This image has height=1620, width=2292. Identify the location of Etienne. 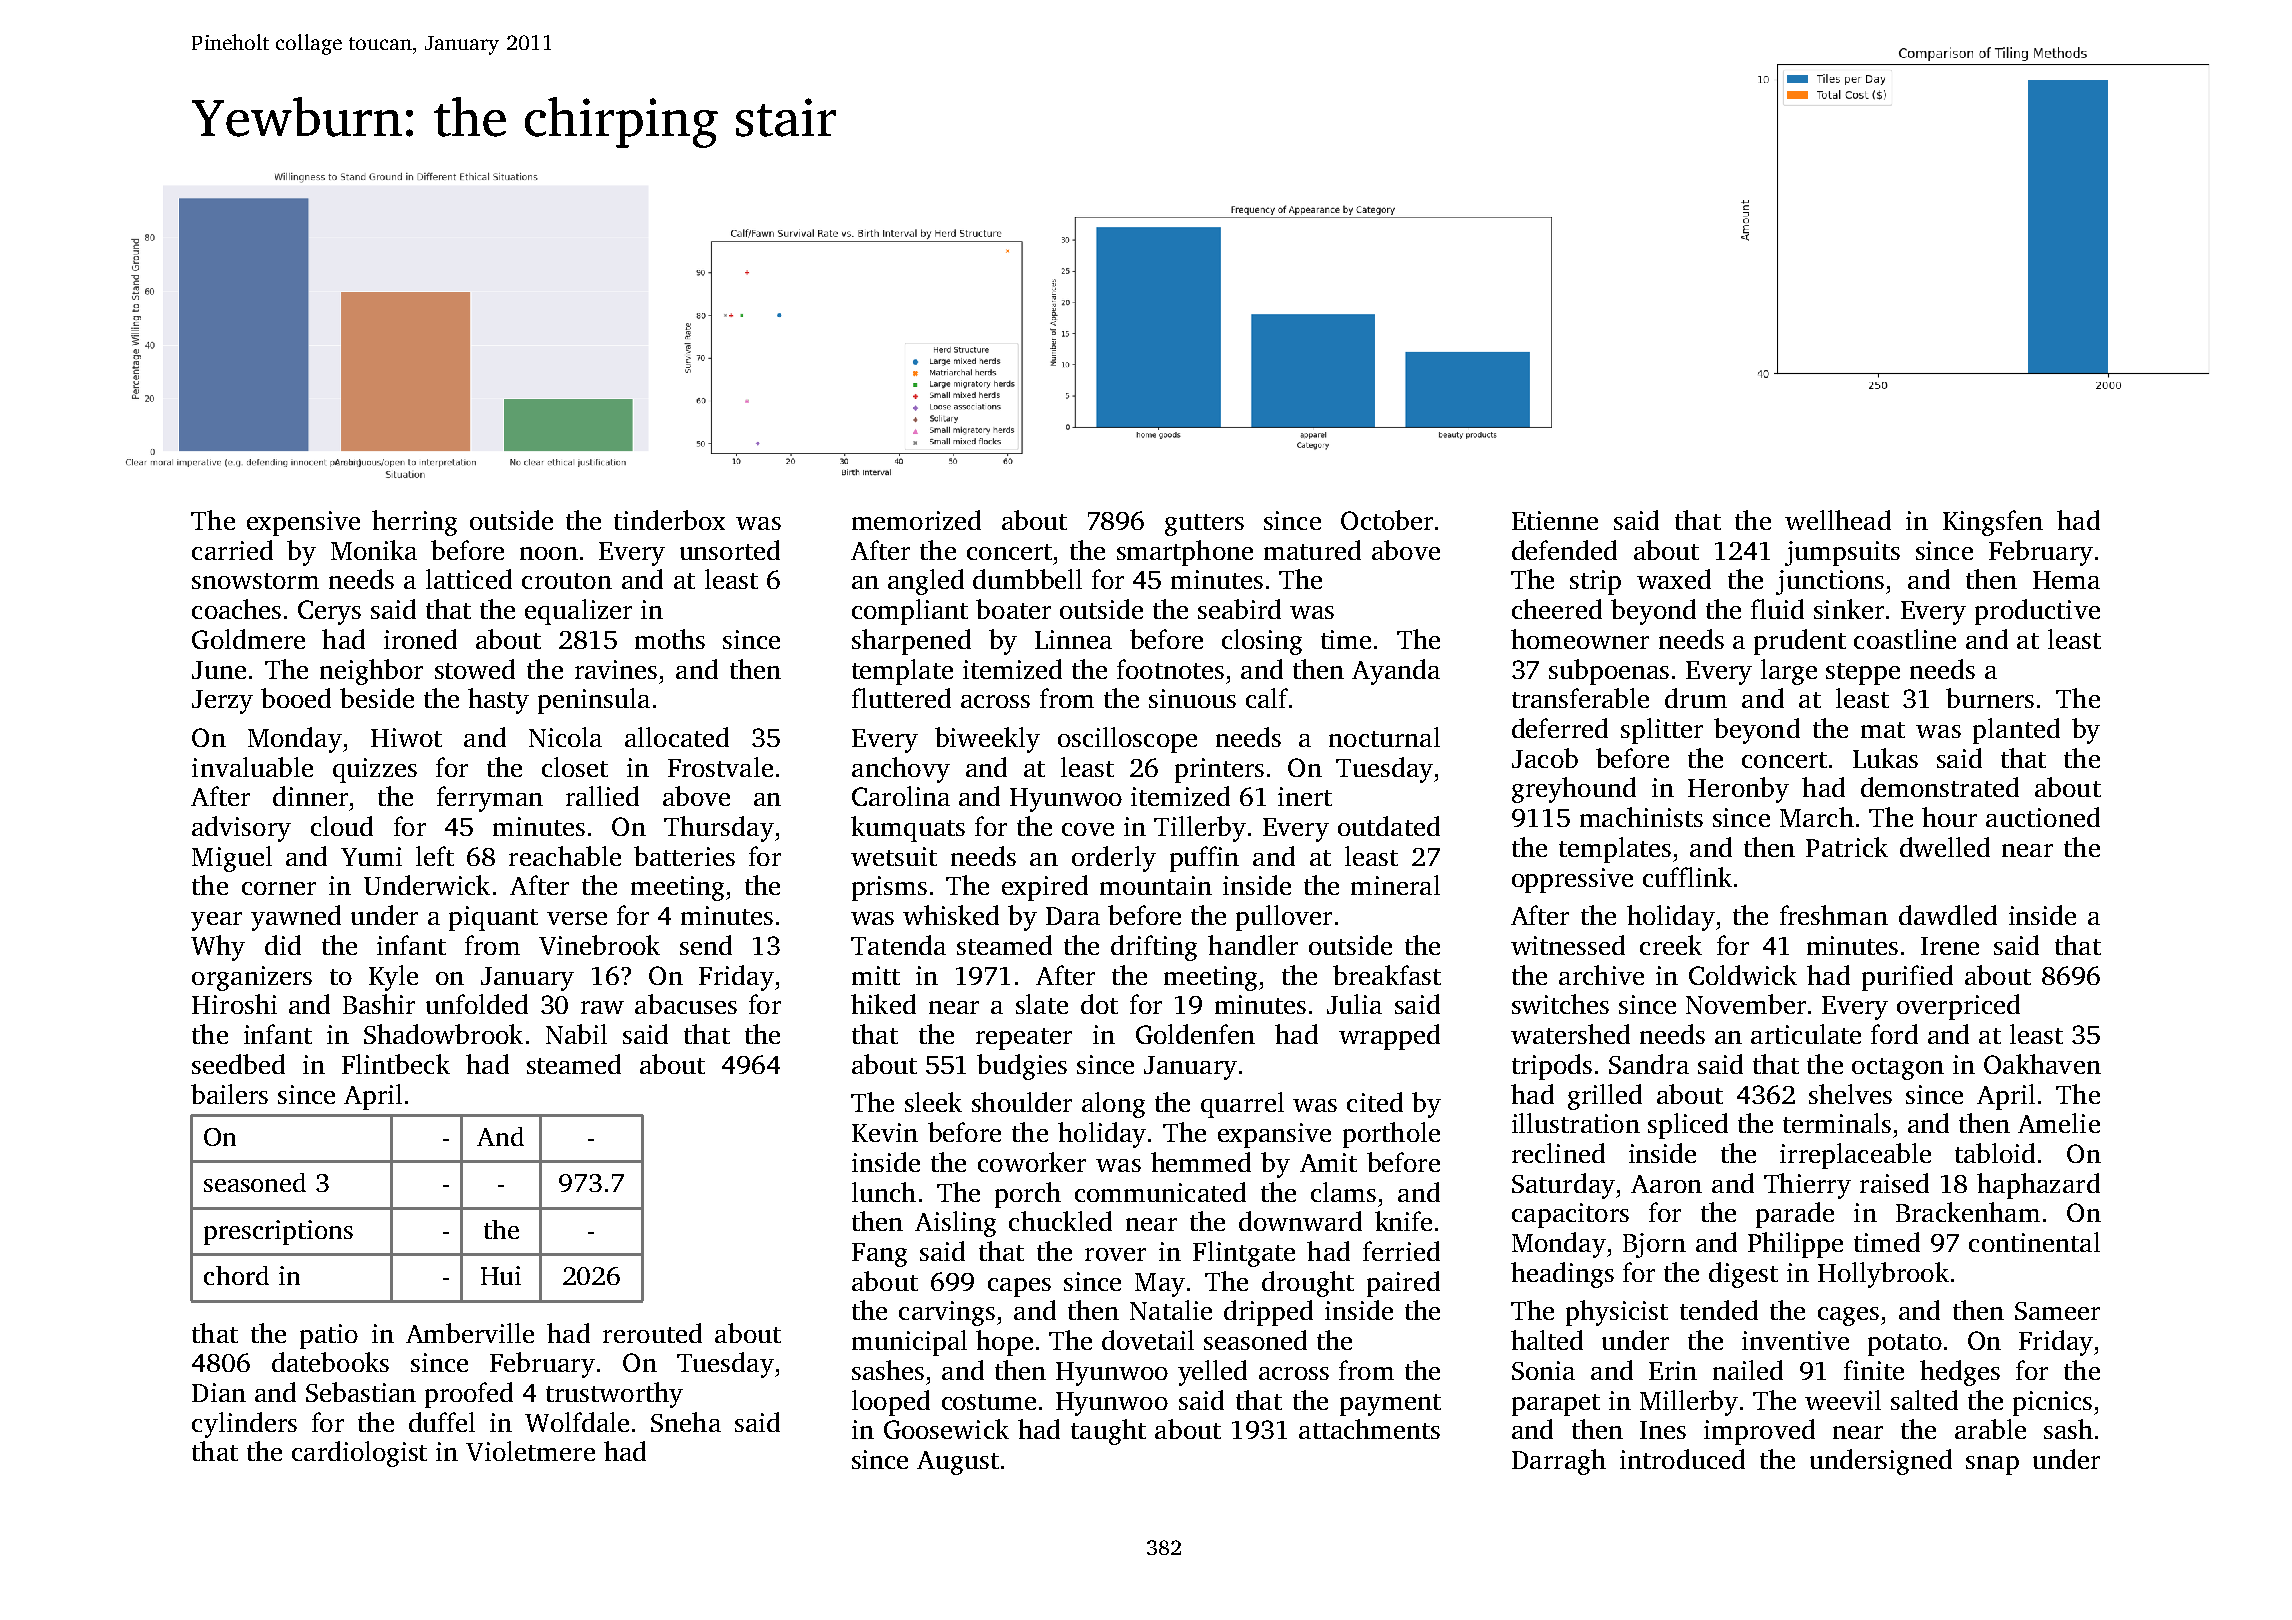
(1555, 520).
